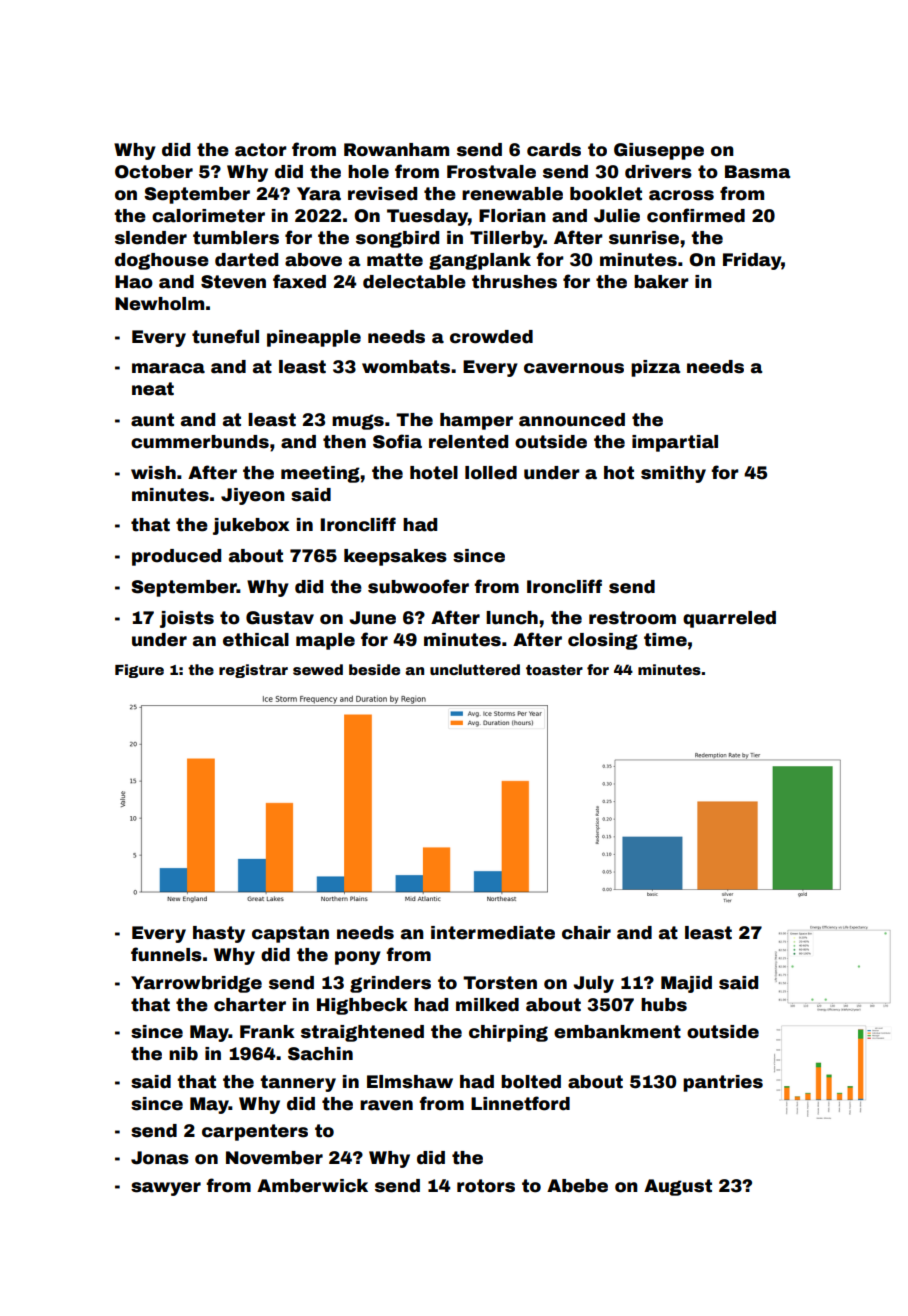 The width and height of the screenshot is (908, 1316). What do you see at coordinates (686, 984) in the screenshot?
I see `Majid` at bounding box center [686, 984].
